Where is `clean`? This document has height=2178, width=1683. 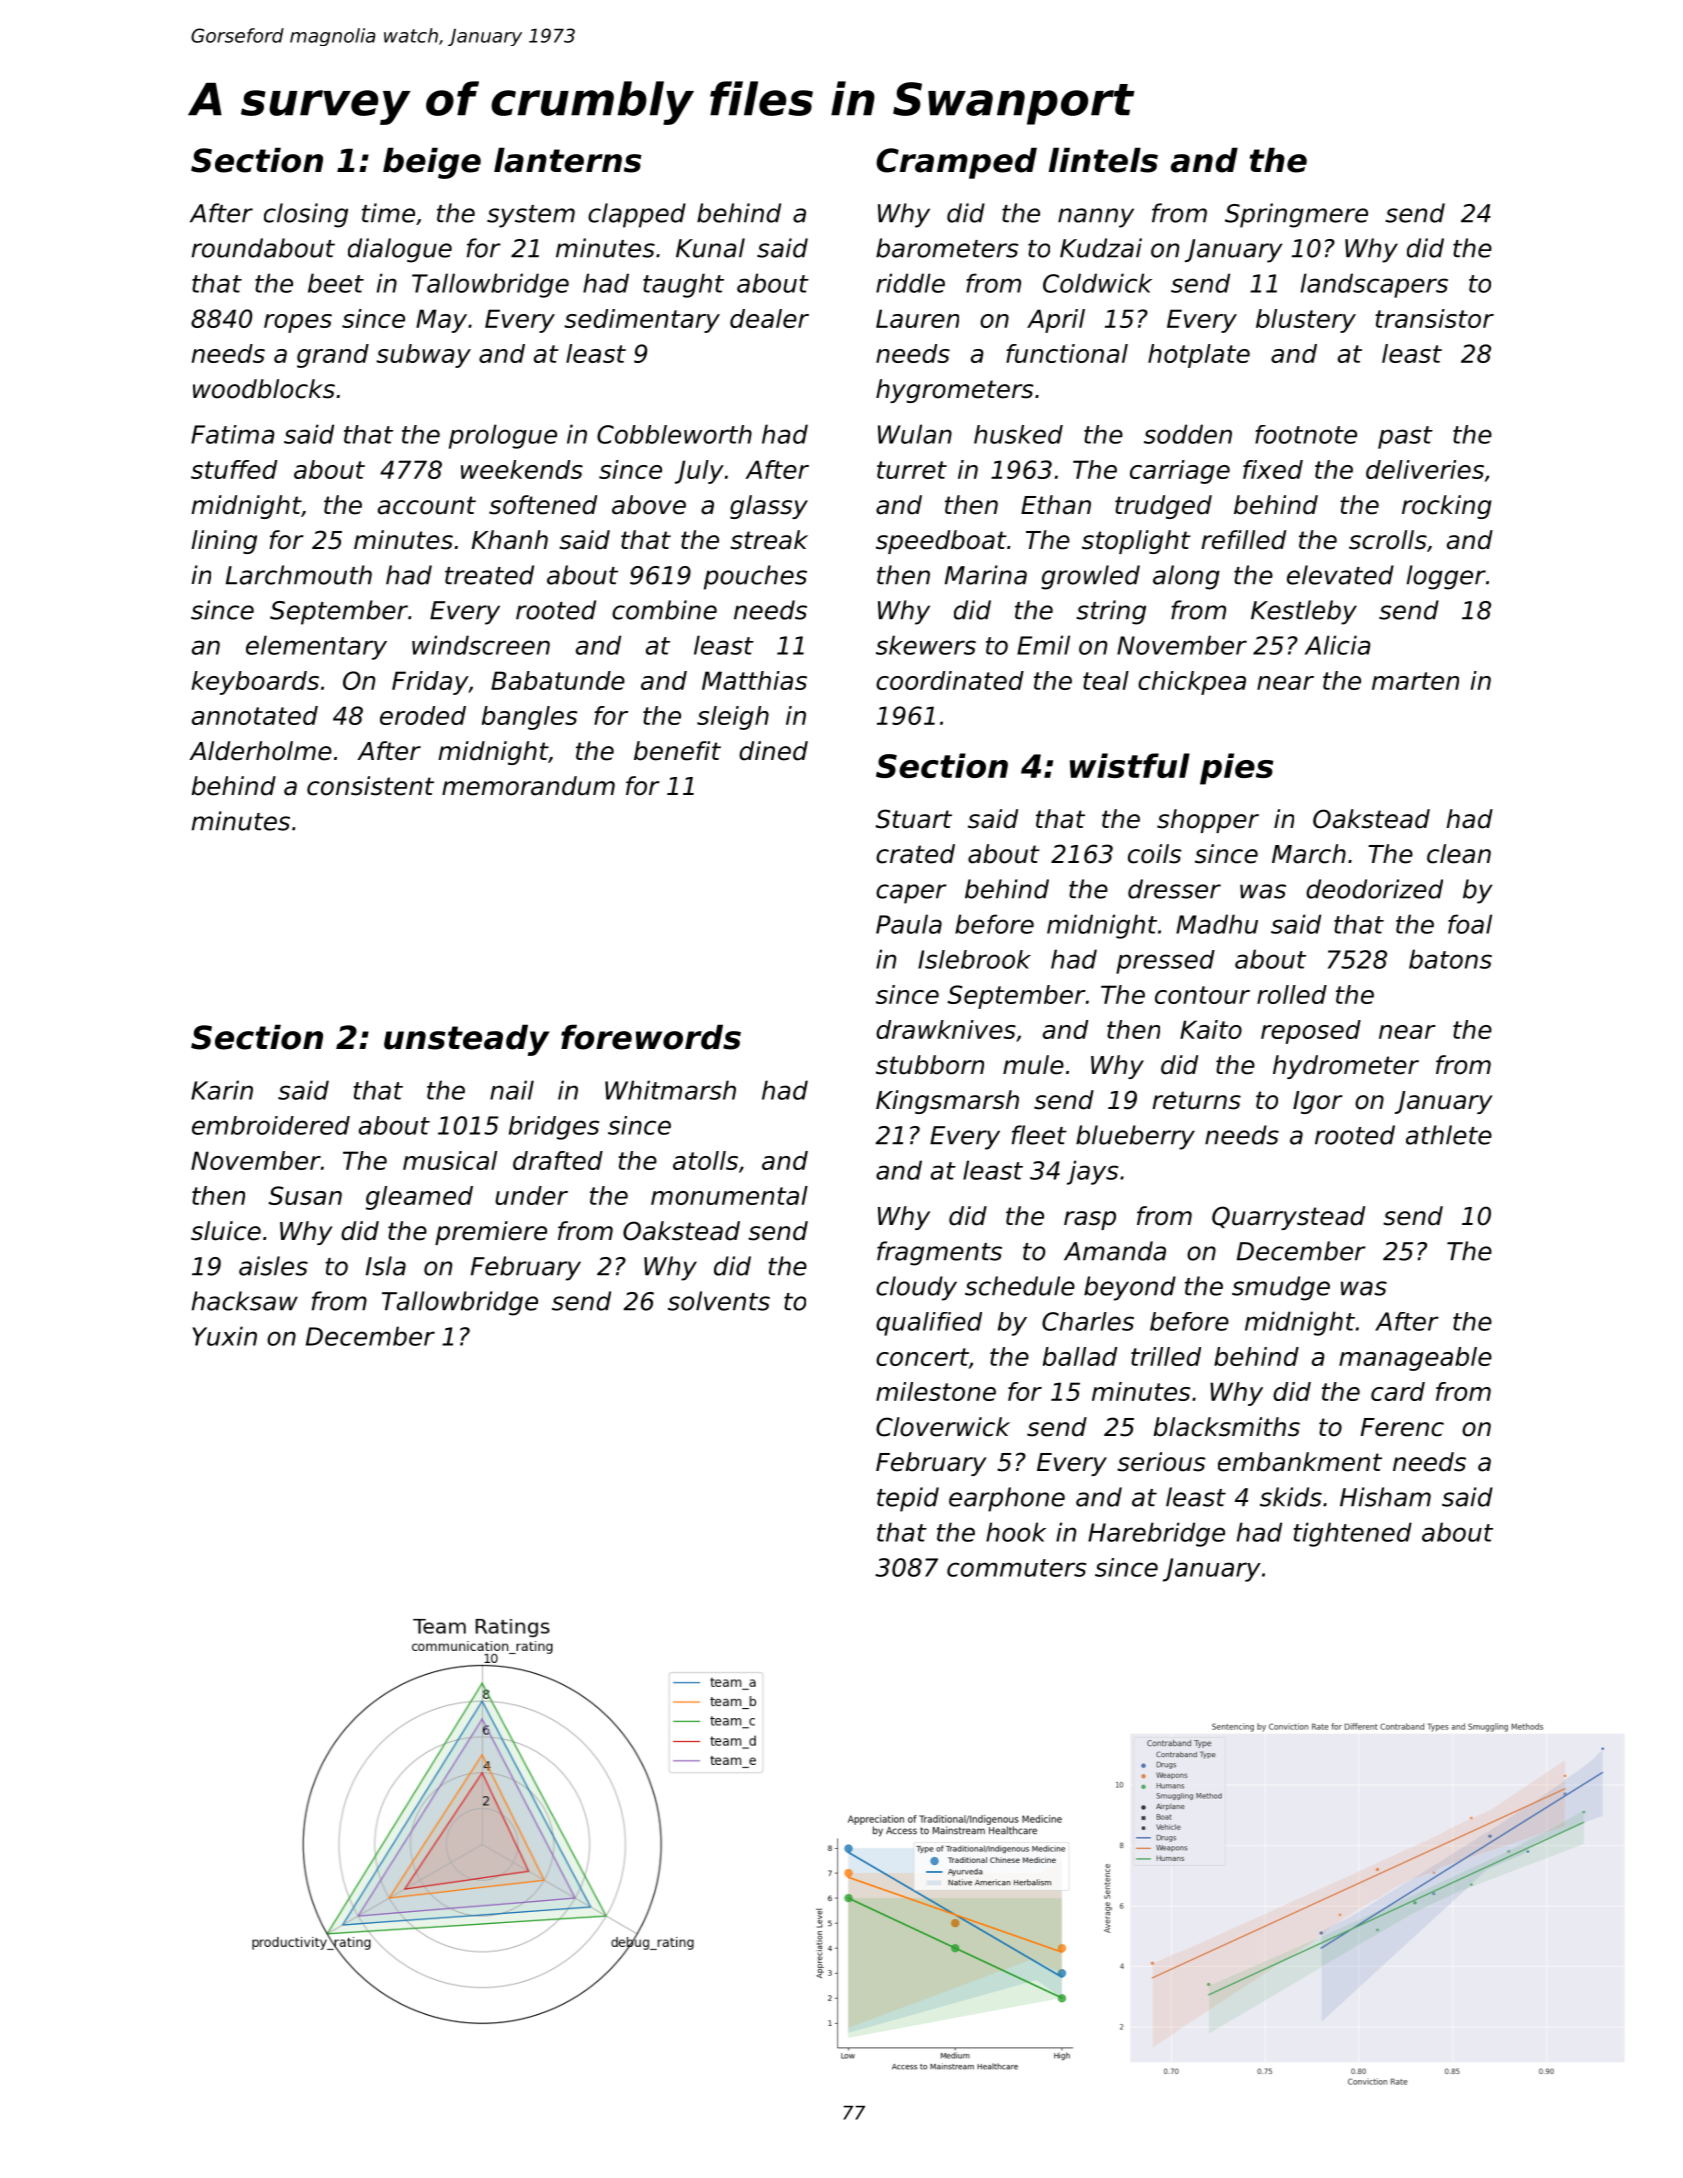
clean is located at coordinates (1459, 854).
